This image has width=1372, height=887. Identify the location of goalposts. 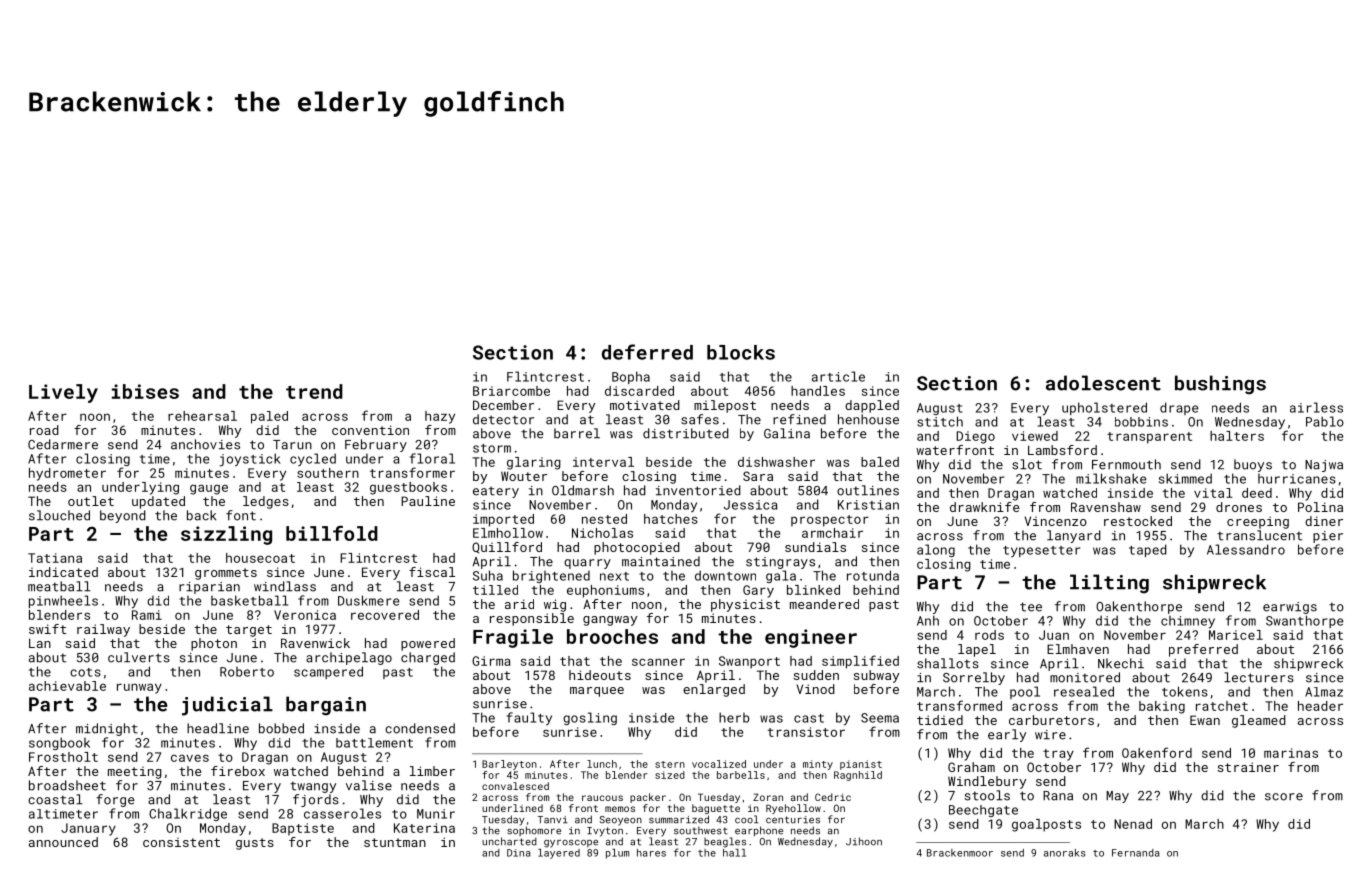
(1046, 825).
